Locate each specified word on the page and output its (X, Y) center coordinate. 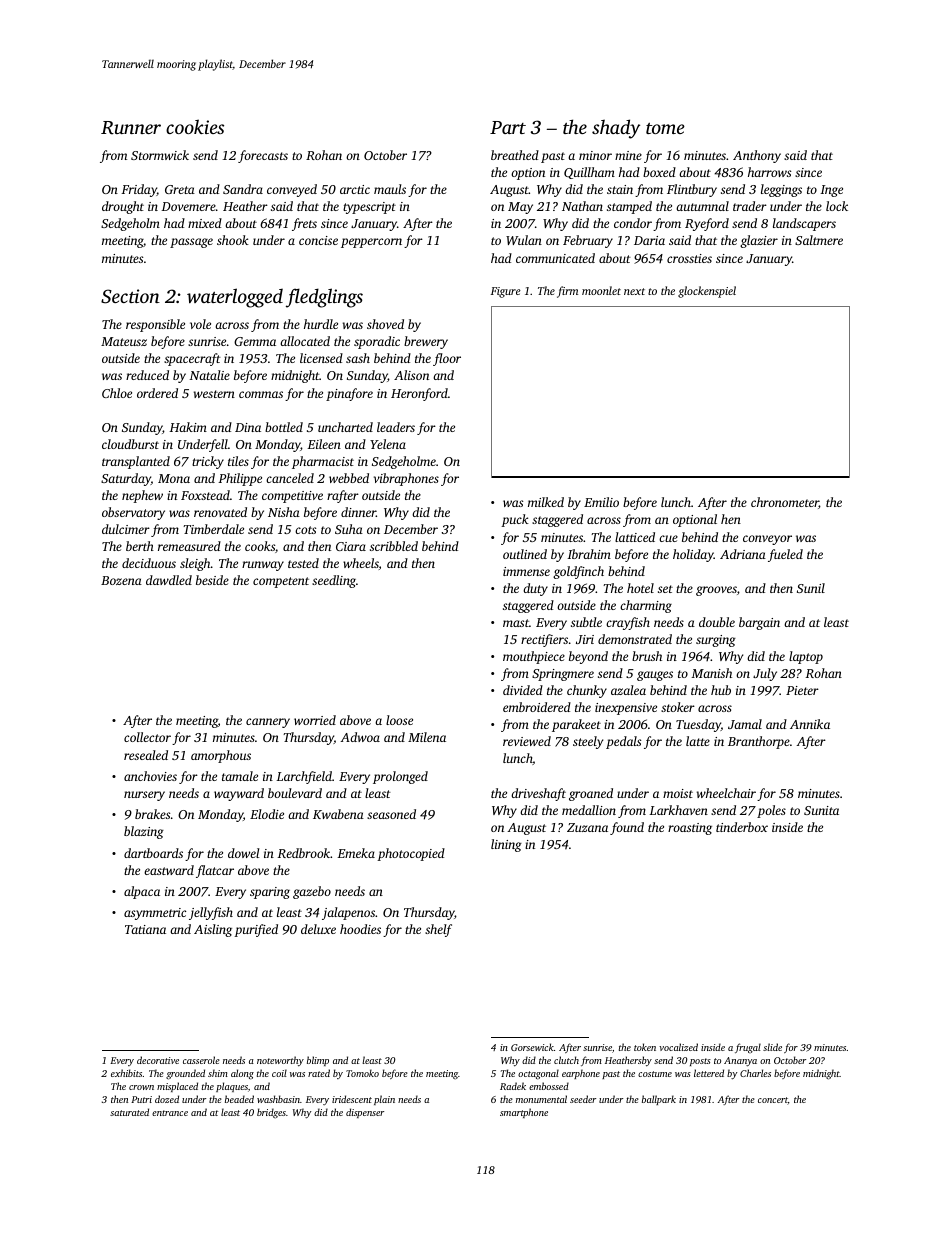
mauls (390, 189)
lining (506, 845)
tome (665, 128)
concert (773, 1101)
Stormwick (160, 155)
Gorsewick (532, 1047)
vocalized (678, 1047)
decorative (158, 1060)
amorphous (221, 756)
